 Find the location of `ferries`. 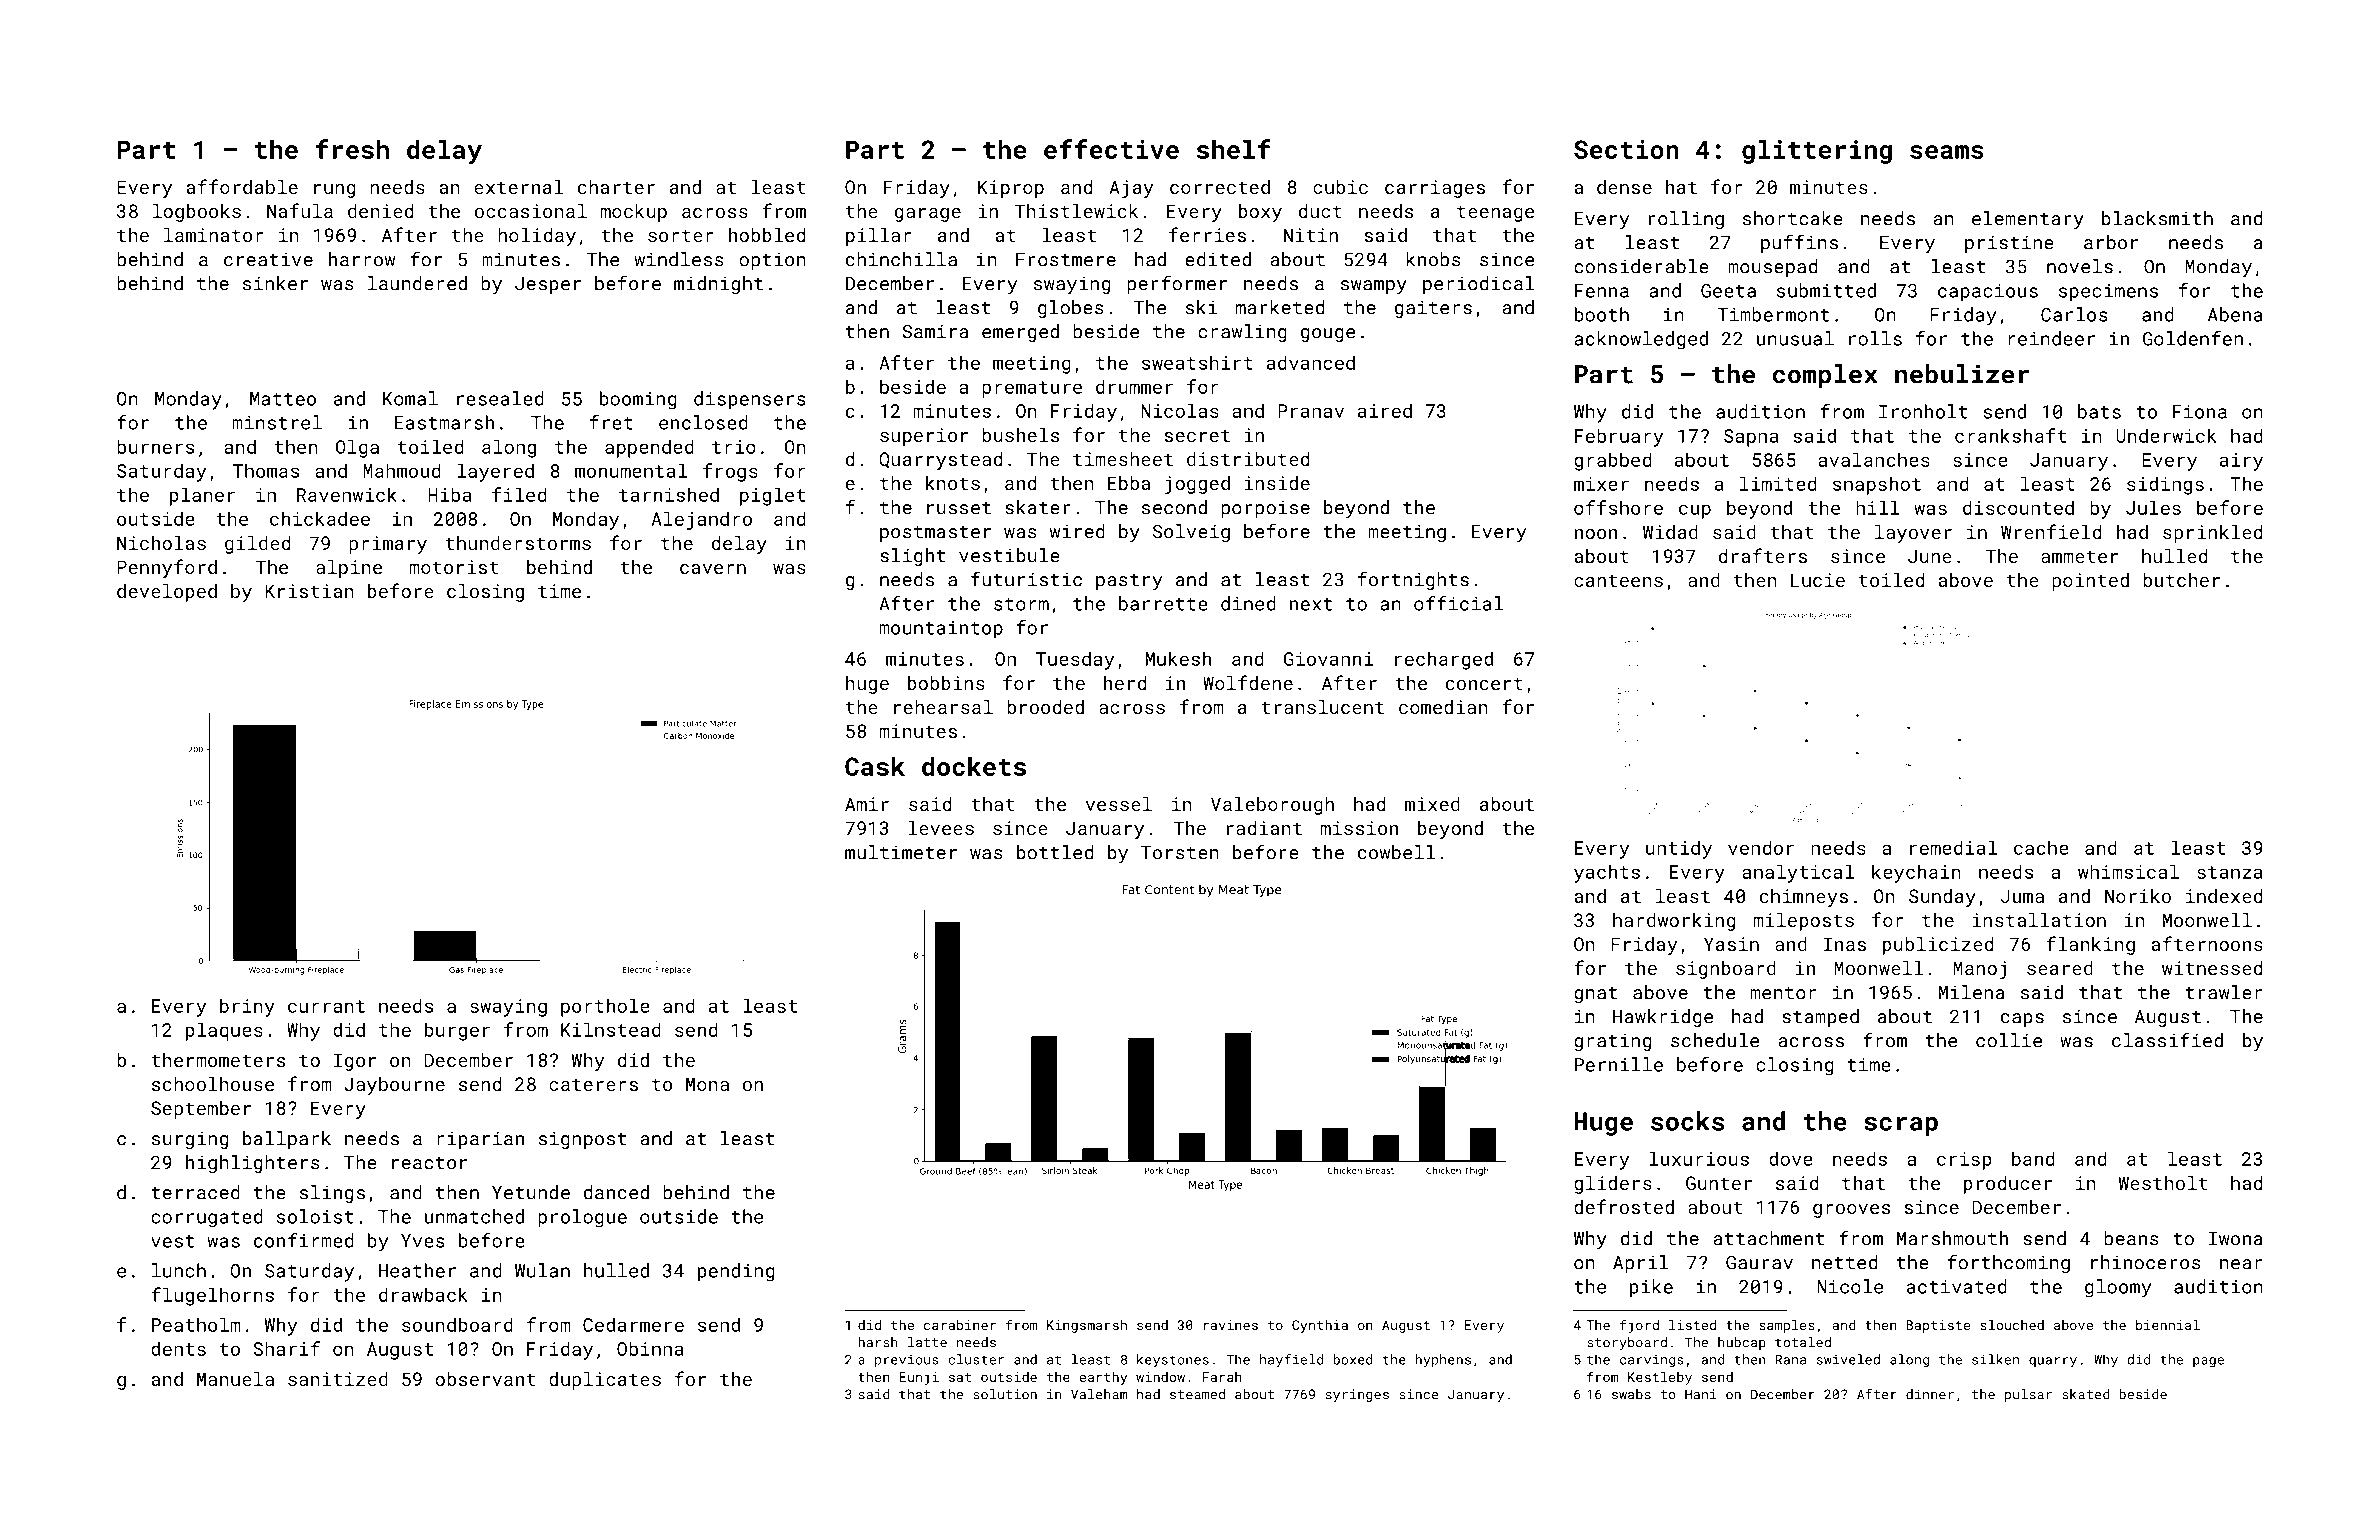

ferries is located at coordinates (1207, 234).
